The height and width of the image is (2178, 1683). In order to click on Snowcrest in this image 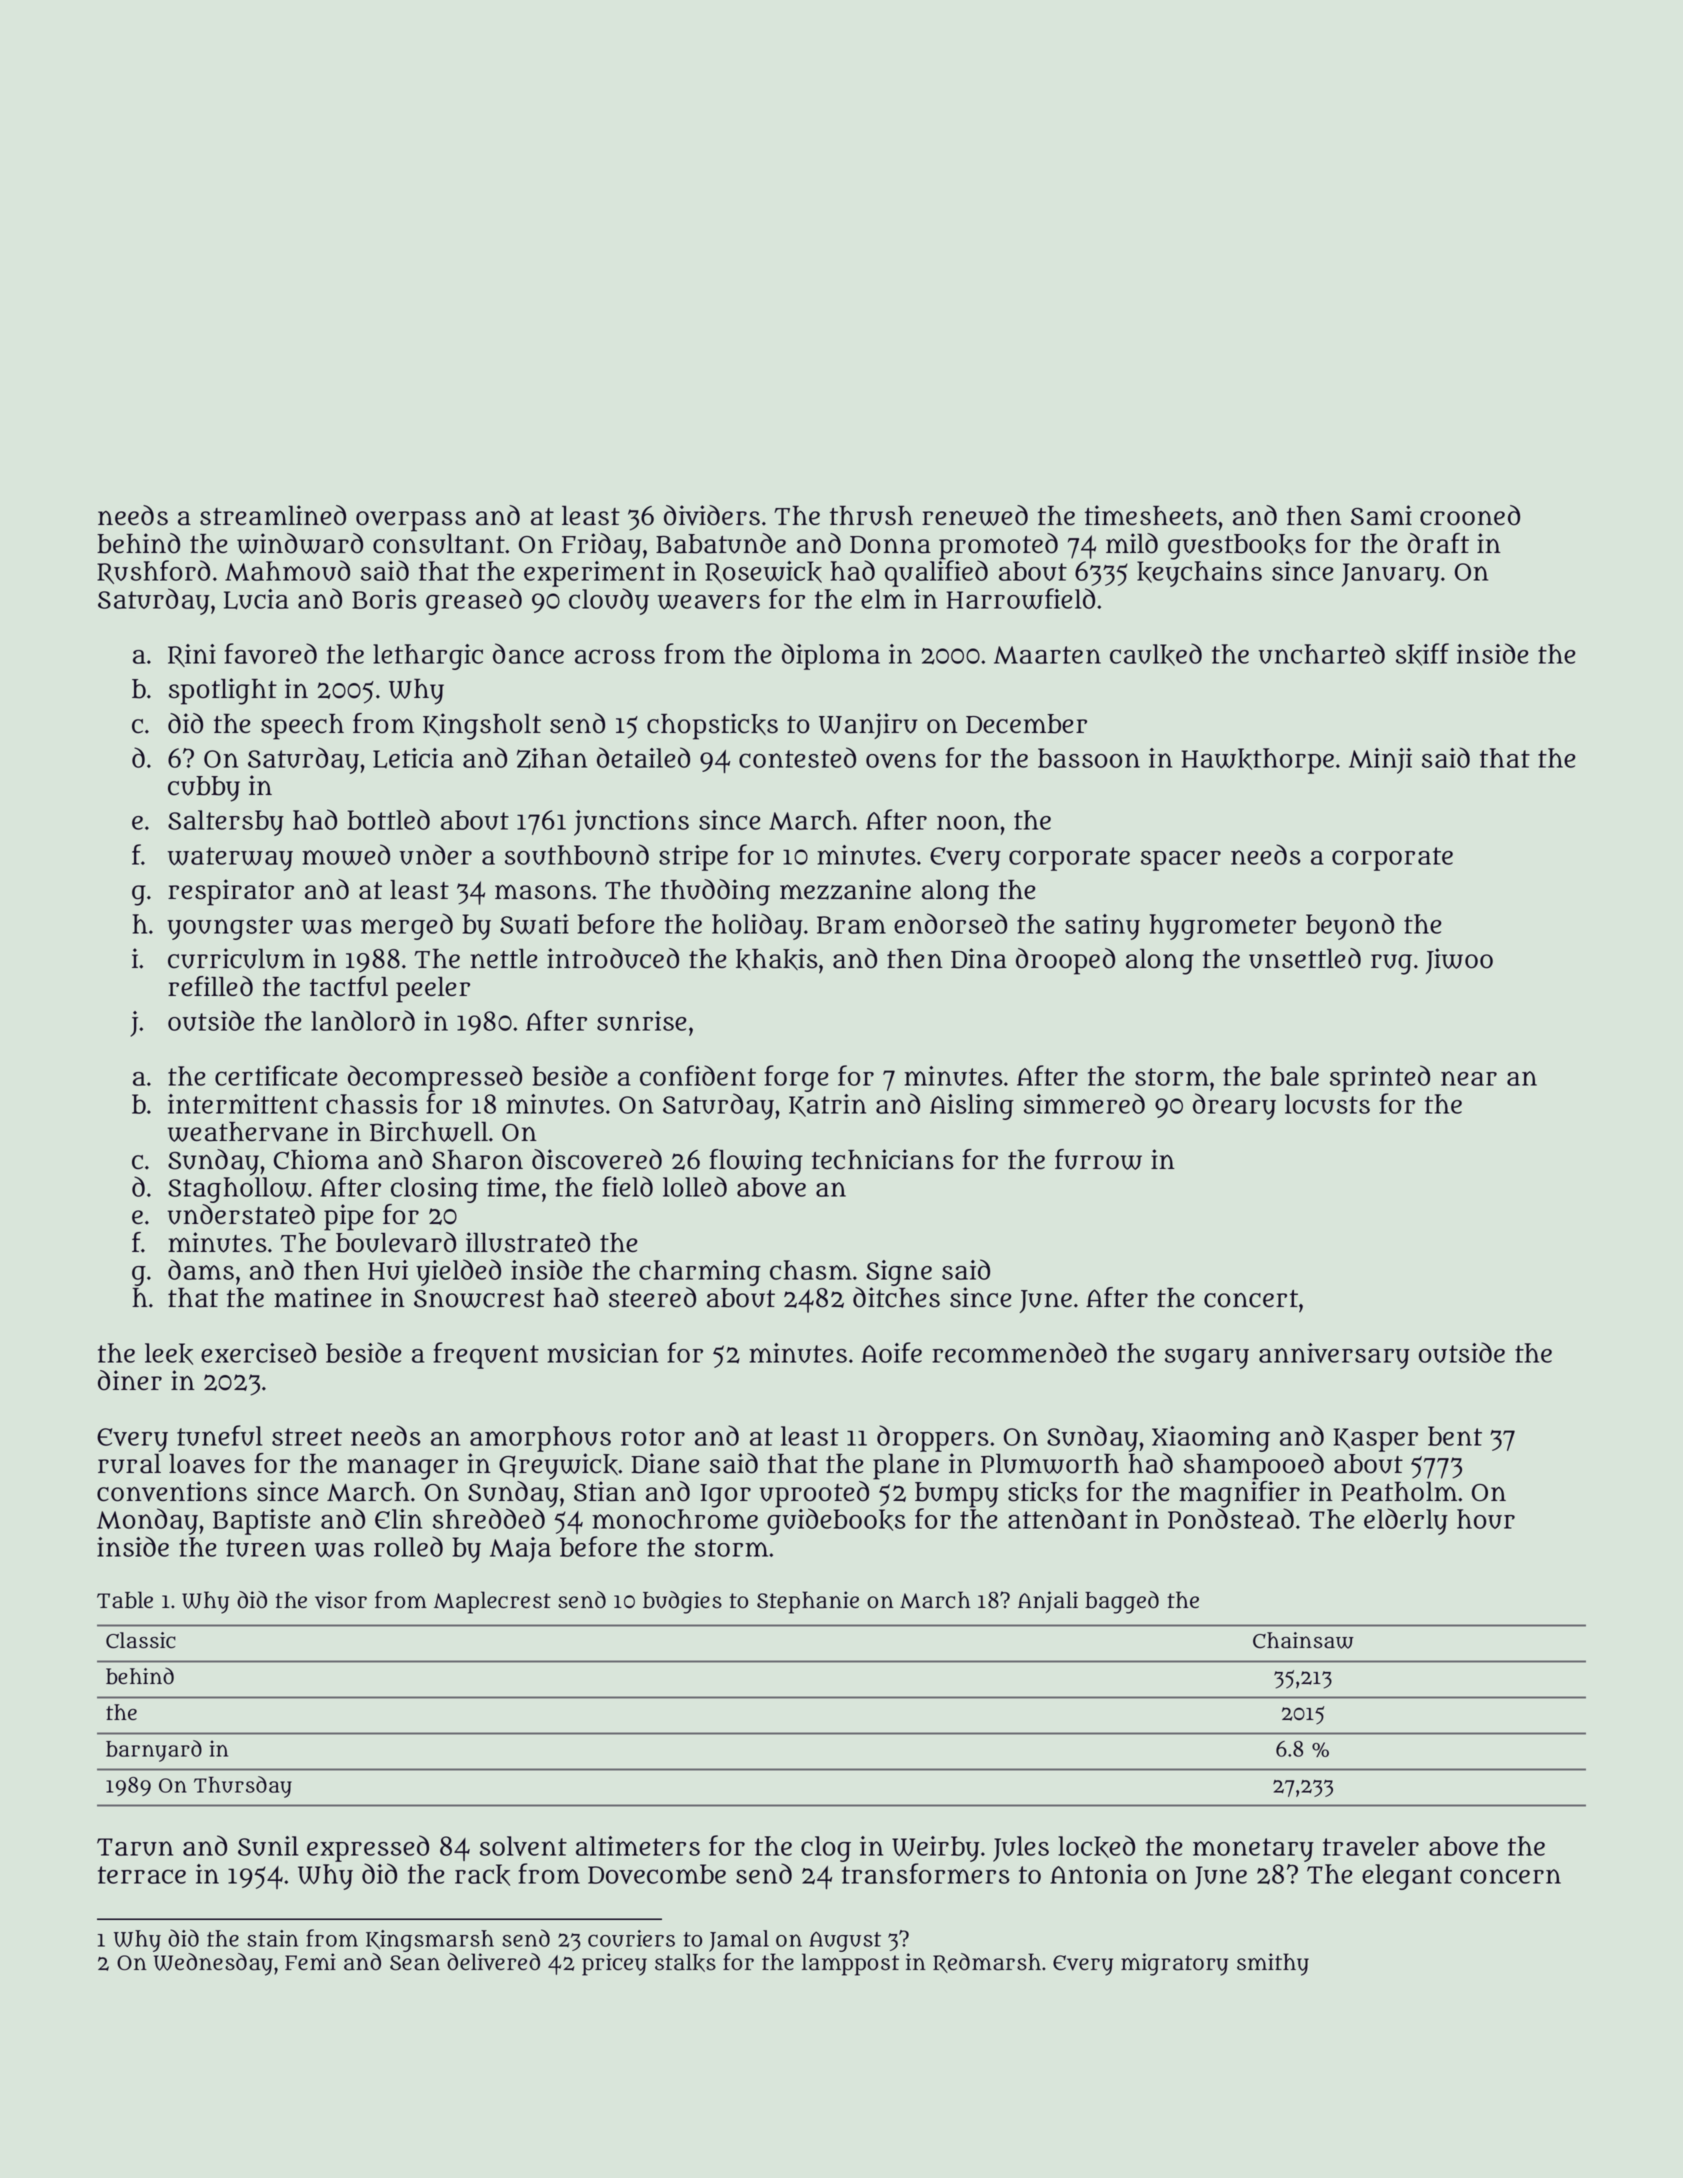, I will do `click(479, 1299)`.
